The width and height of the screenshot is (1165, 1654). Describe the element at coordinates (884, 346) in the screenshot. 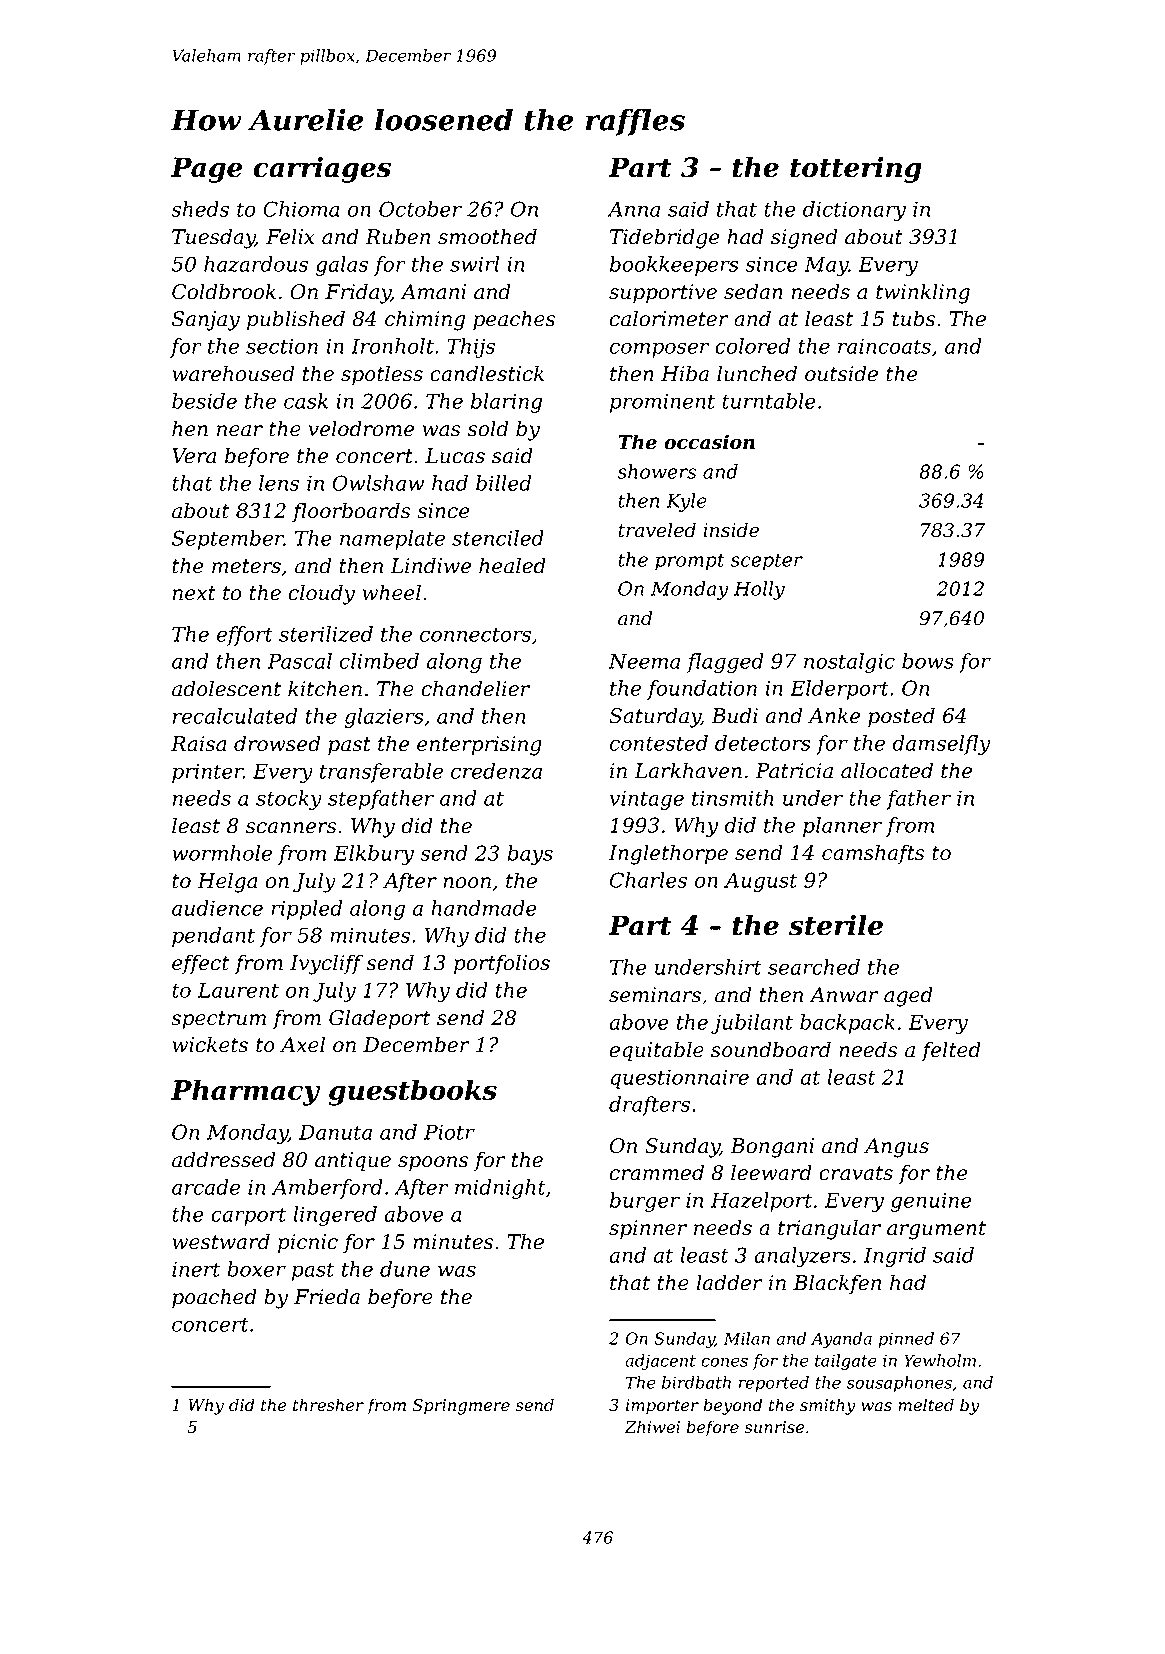

I see `raincoats` at that location.
